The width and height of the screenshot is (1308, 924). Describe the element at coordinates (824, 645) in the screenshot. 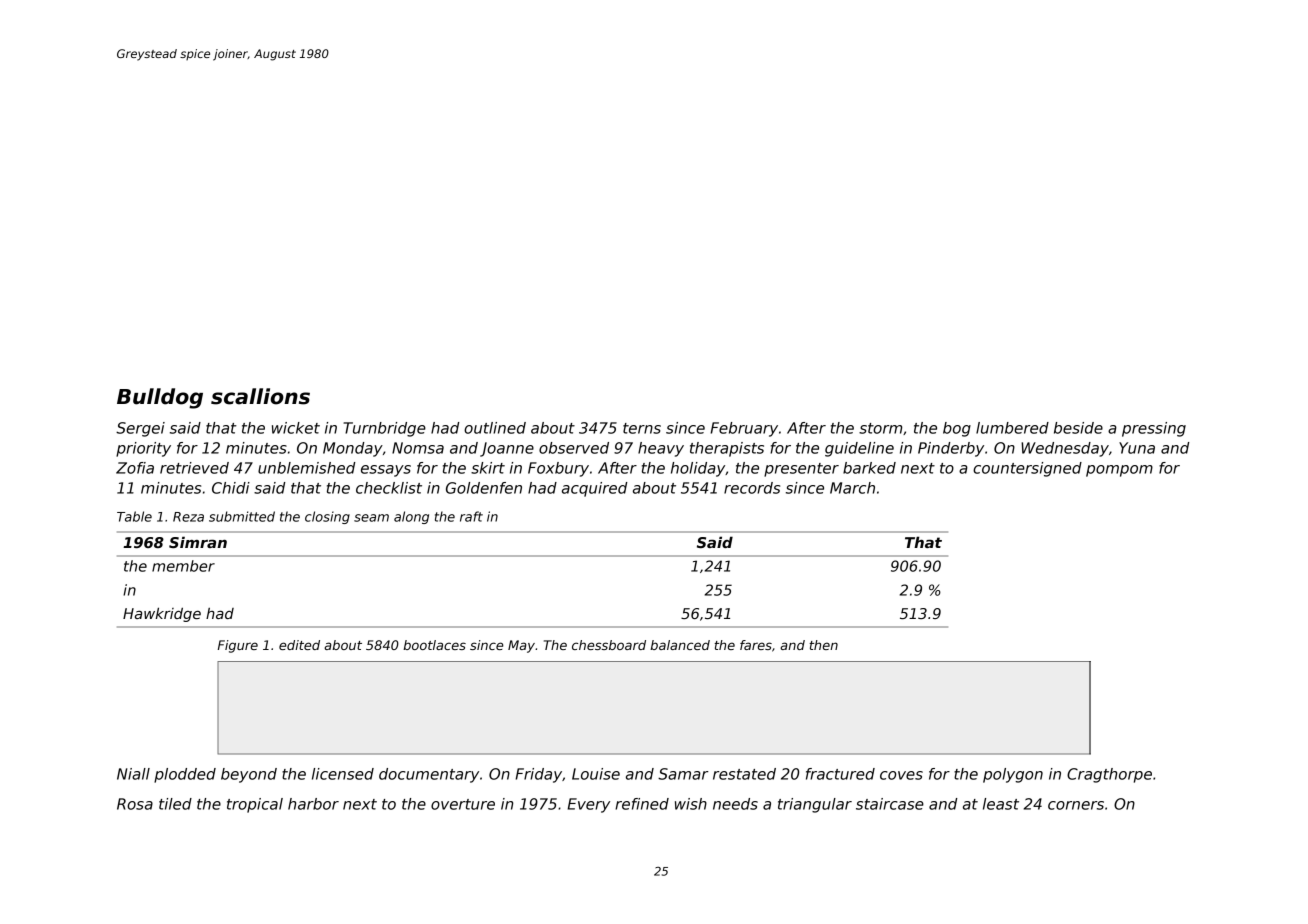

I see `then` at that location.
